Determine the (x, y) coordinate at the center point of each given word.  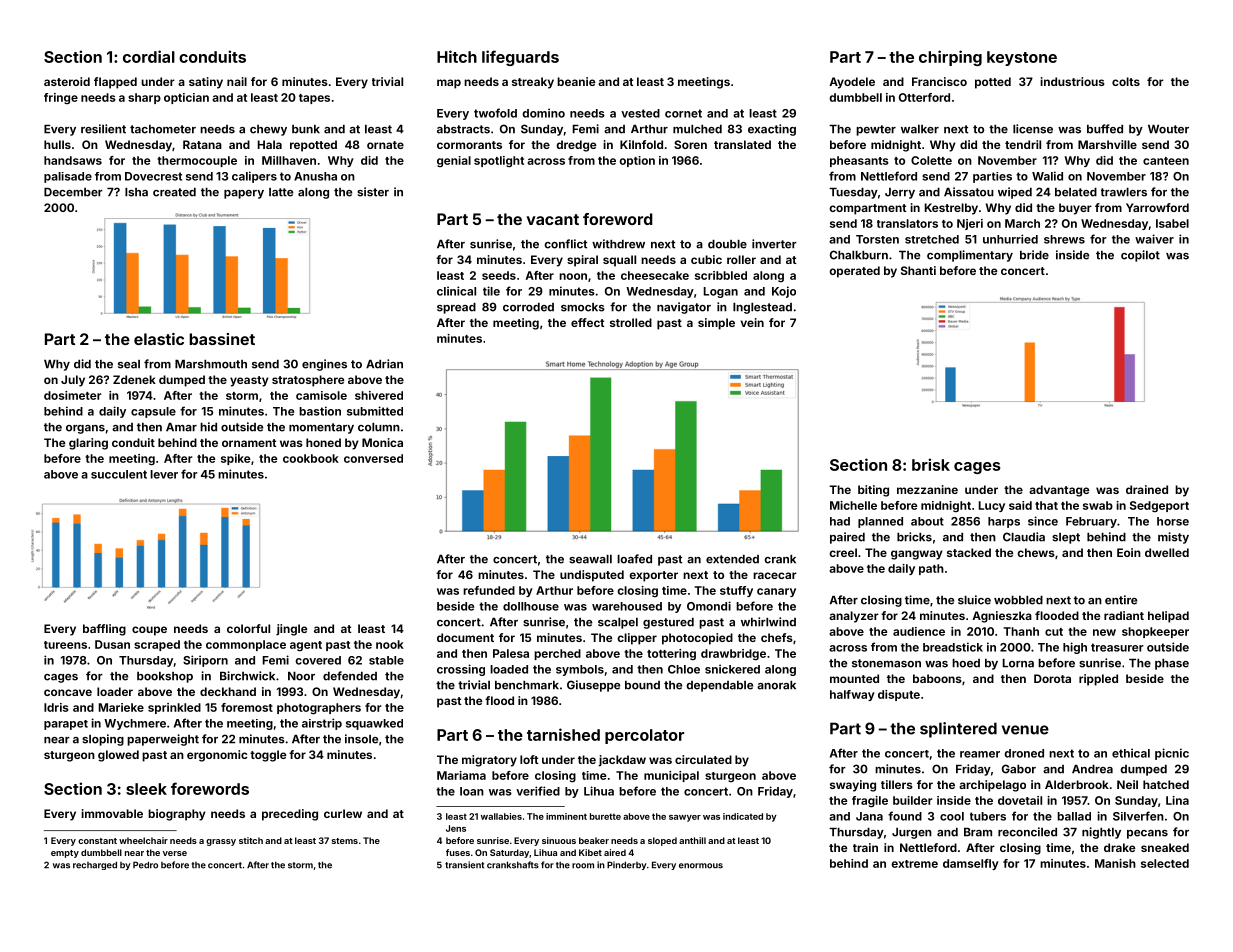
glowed (118, 756)
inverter (774, 244)
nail (237, 81)
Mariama (461, 775)
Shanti (918, 270)
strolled (631, 322)
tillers (897, 784)
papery (244, 194)
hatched (1166, 784)
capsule (153, 412)
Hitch (457, 56)
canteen (1166, 161)
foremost (247, 707)
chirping (950, 58)
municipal (671, 776)
